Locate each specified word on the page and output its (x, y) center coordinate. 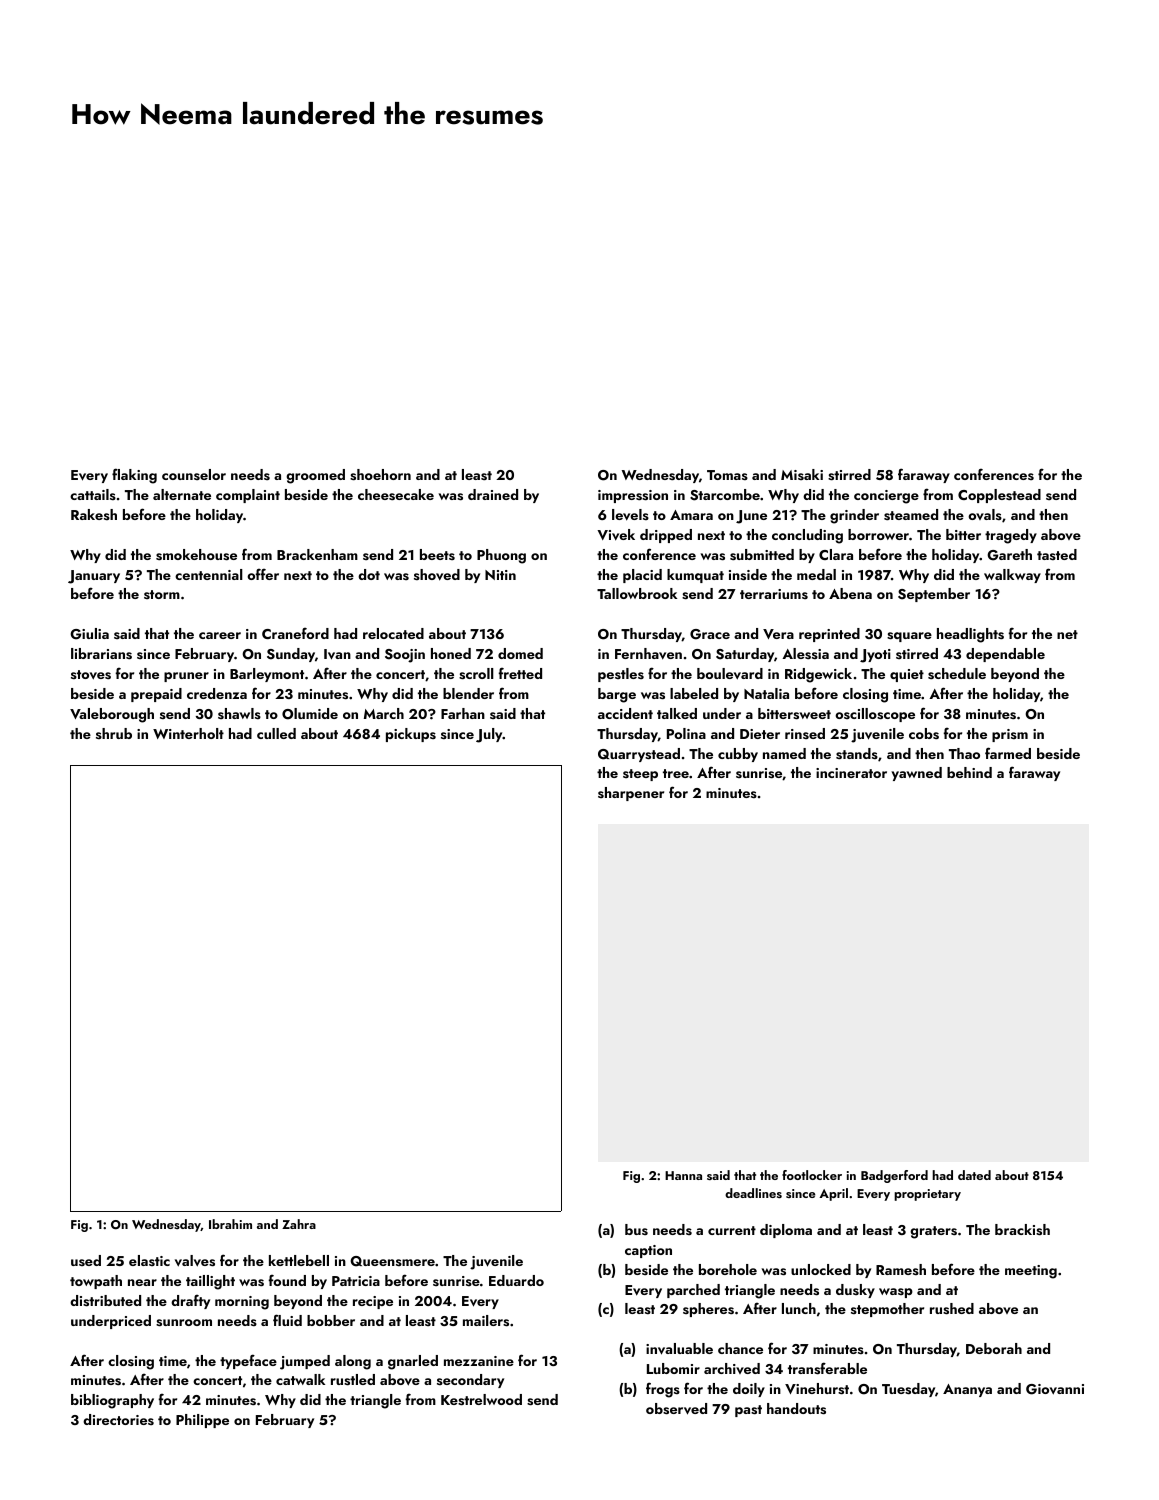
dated (974, 1175)
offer (263, 574)
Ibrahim (230, 1224)
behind (969, 772)
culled (276, 733)
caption (648, 1251)
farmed (1008, 753)
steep (640, 775)
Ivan (337, 654)
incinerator (851, 773)
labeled (694, 693)
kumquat (695, 576)
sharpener (631, 794)
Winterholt (188, 733)
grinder (854, 516)
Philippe (202, 1421)
